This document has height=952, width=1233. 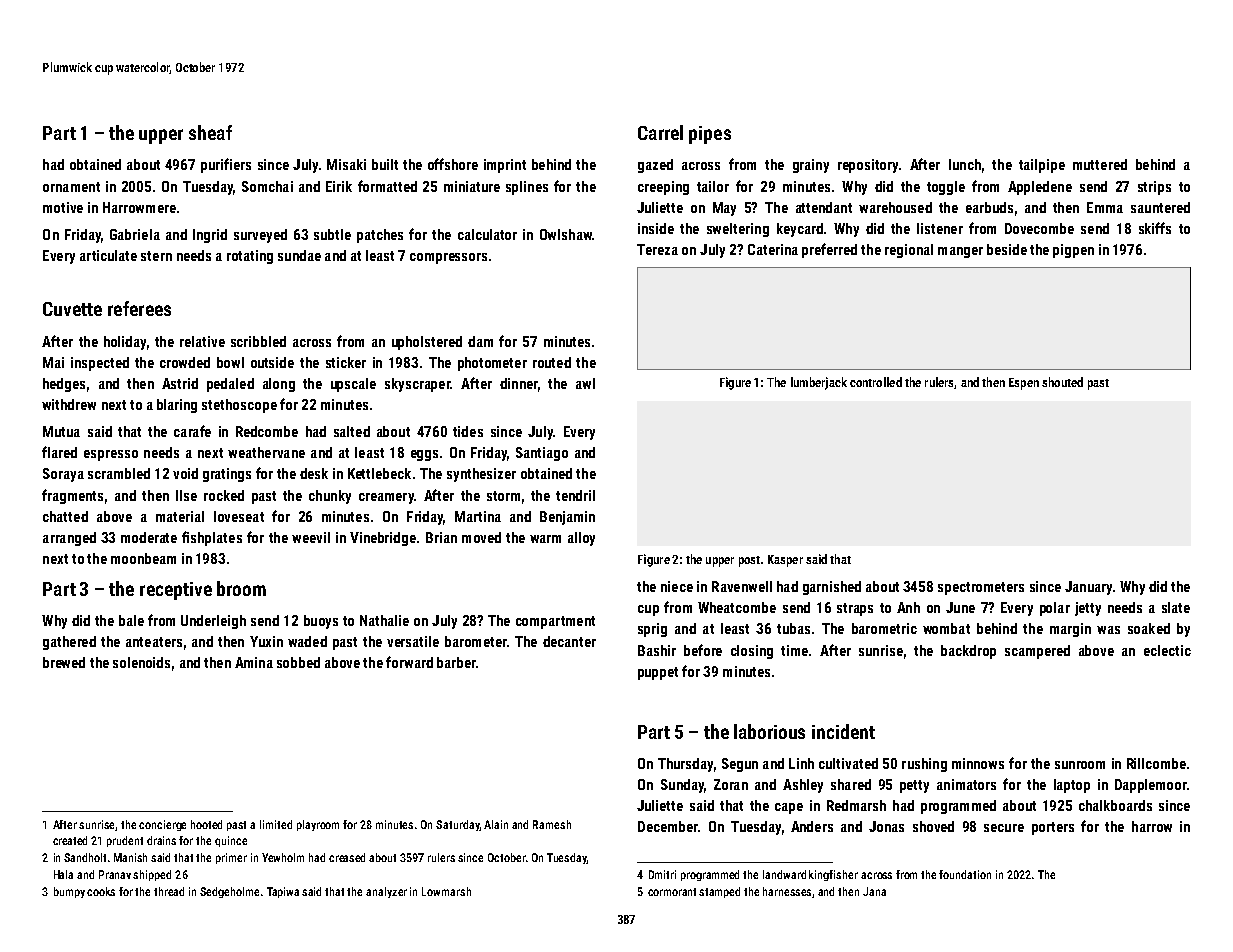 What do you see at coordinates (210, 132) in the document?
I see `sheaf` at bounding box center [210, 132].
